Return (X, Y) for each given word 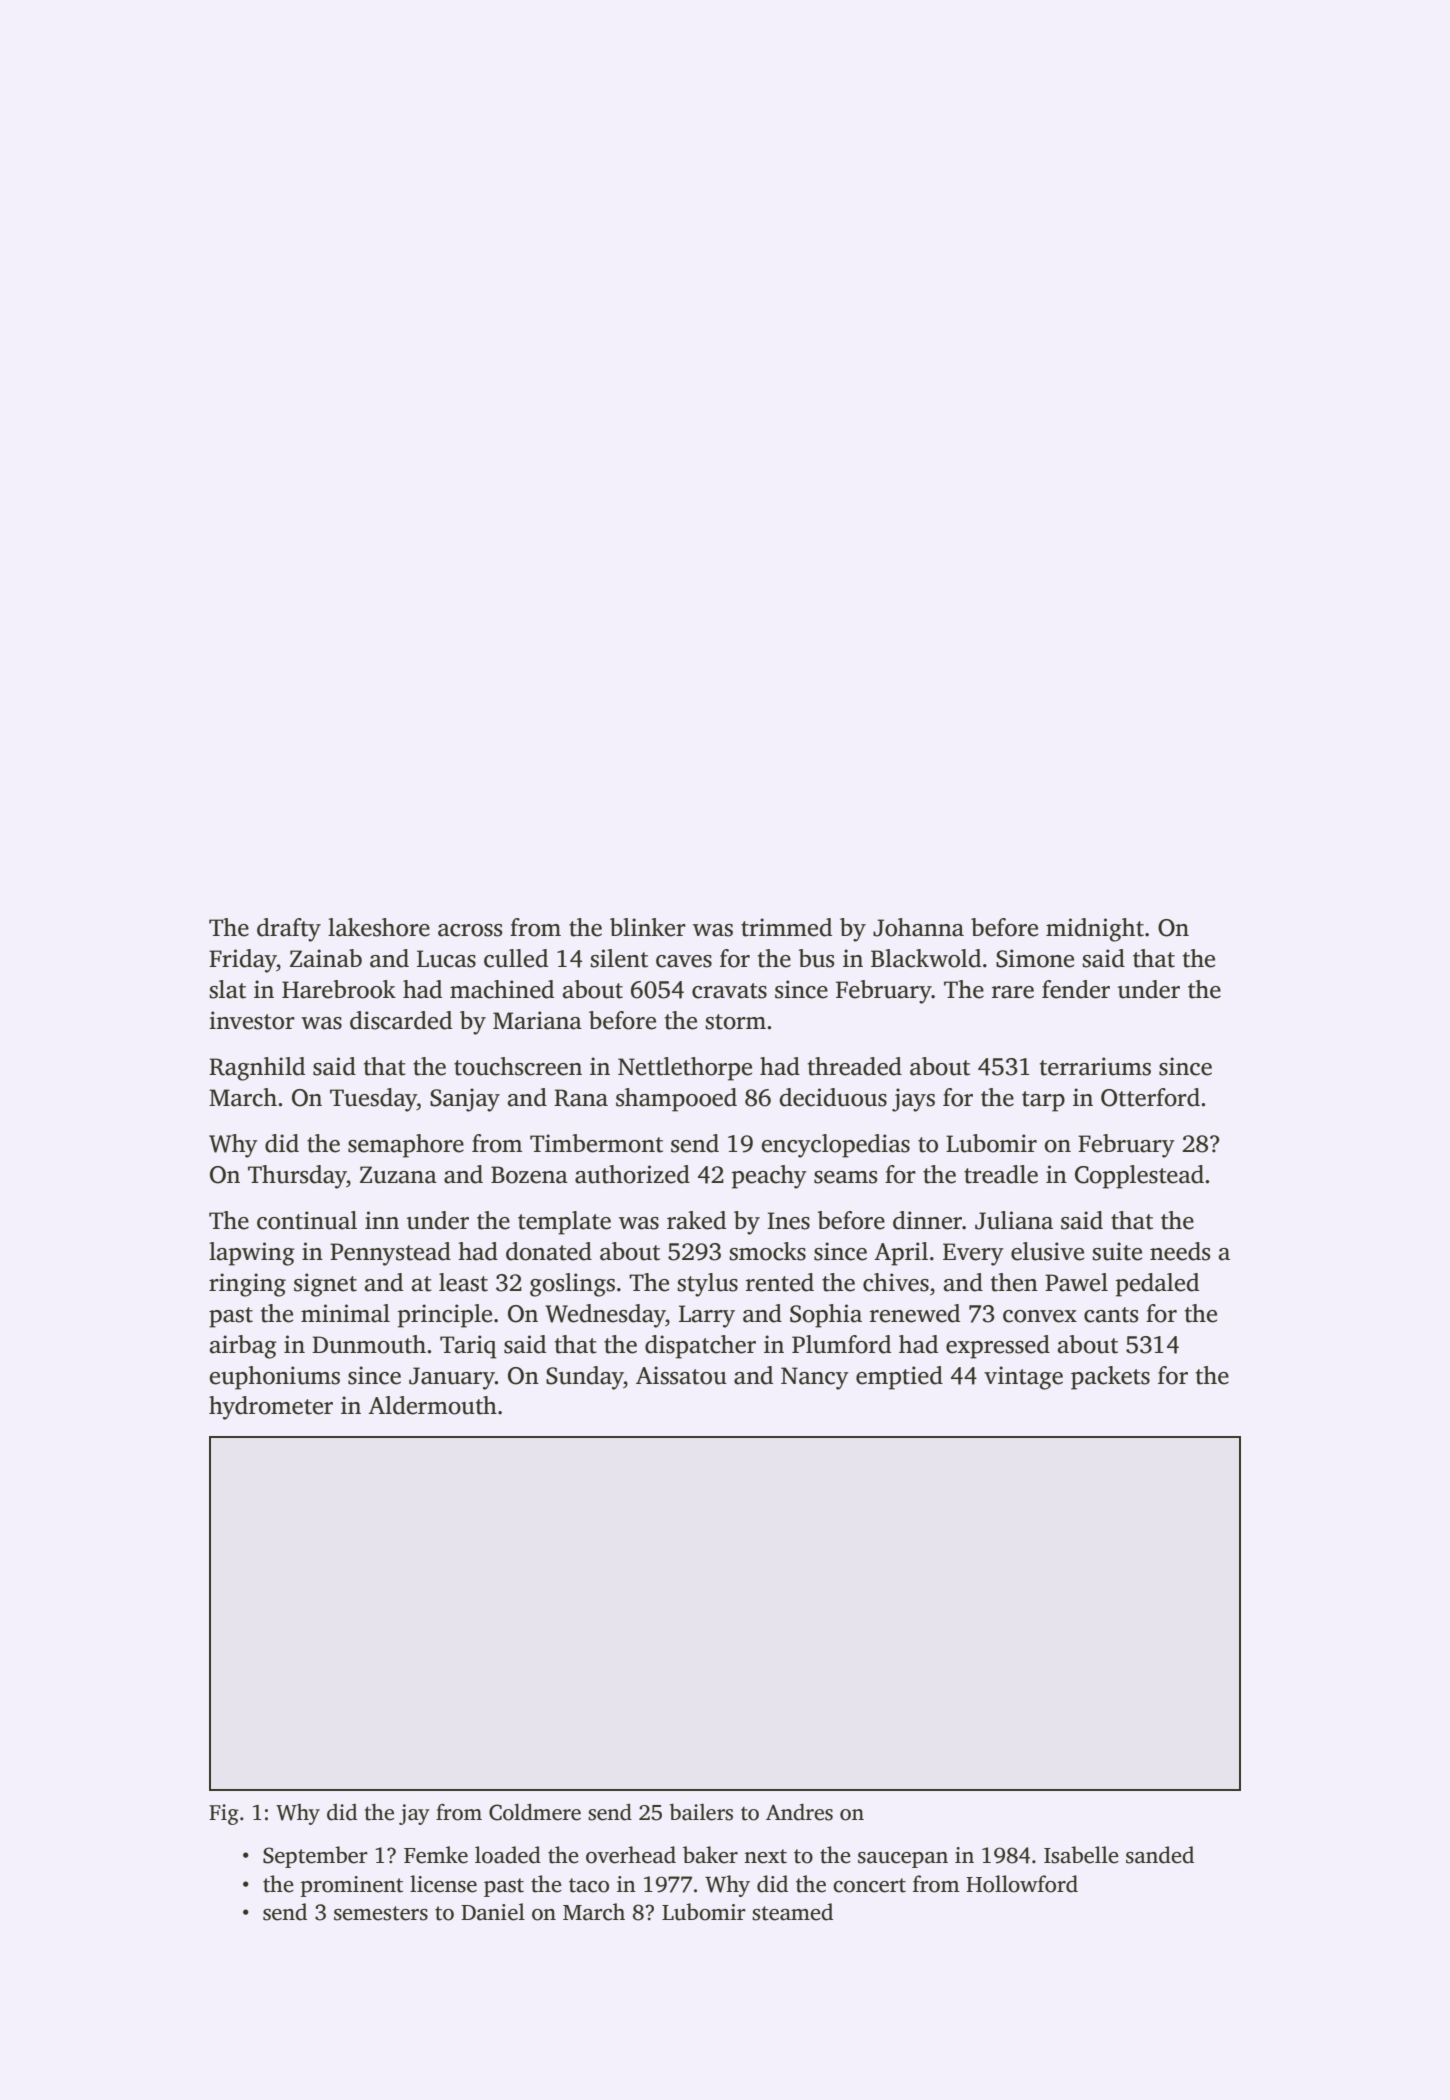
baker (710, 1855)
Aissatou (681, 1375)
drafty (289, 930)
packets (1110, 1378)
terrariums (1095, 1066)
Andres (799, 1812)
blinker (648, 927)
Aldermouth (432, 1405)
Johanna (918, 927)
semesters (381, 1913)
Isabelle (1081, 1855)
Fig (224, 1814)
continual (307, 1220)
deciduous (833, 1097)
